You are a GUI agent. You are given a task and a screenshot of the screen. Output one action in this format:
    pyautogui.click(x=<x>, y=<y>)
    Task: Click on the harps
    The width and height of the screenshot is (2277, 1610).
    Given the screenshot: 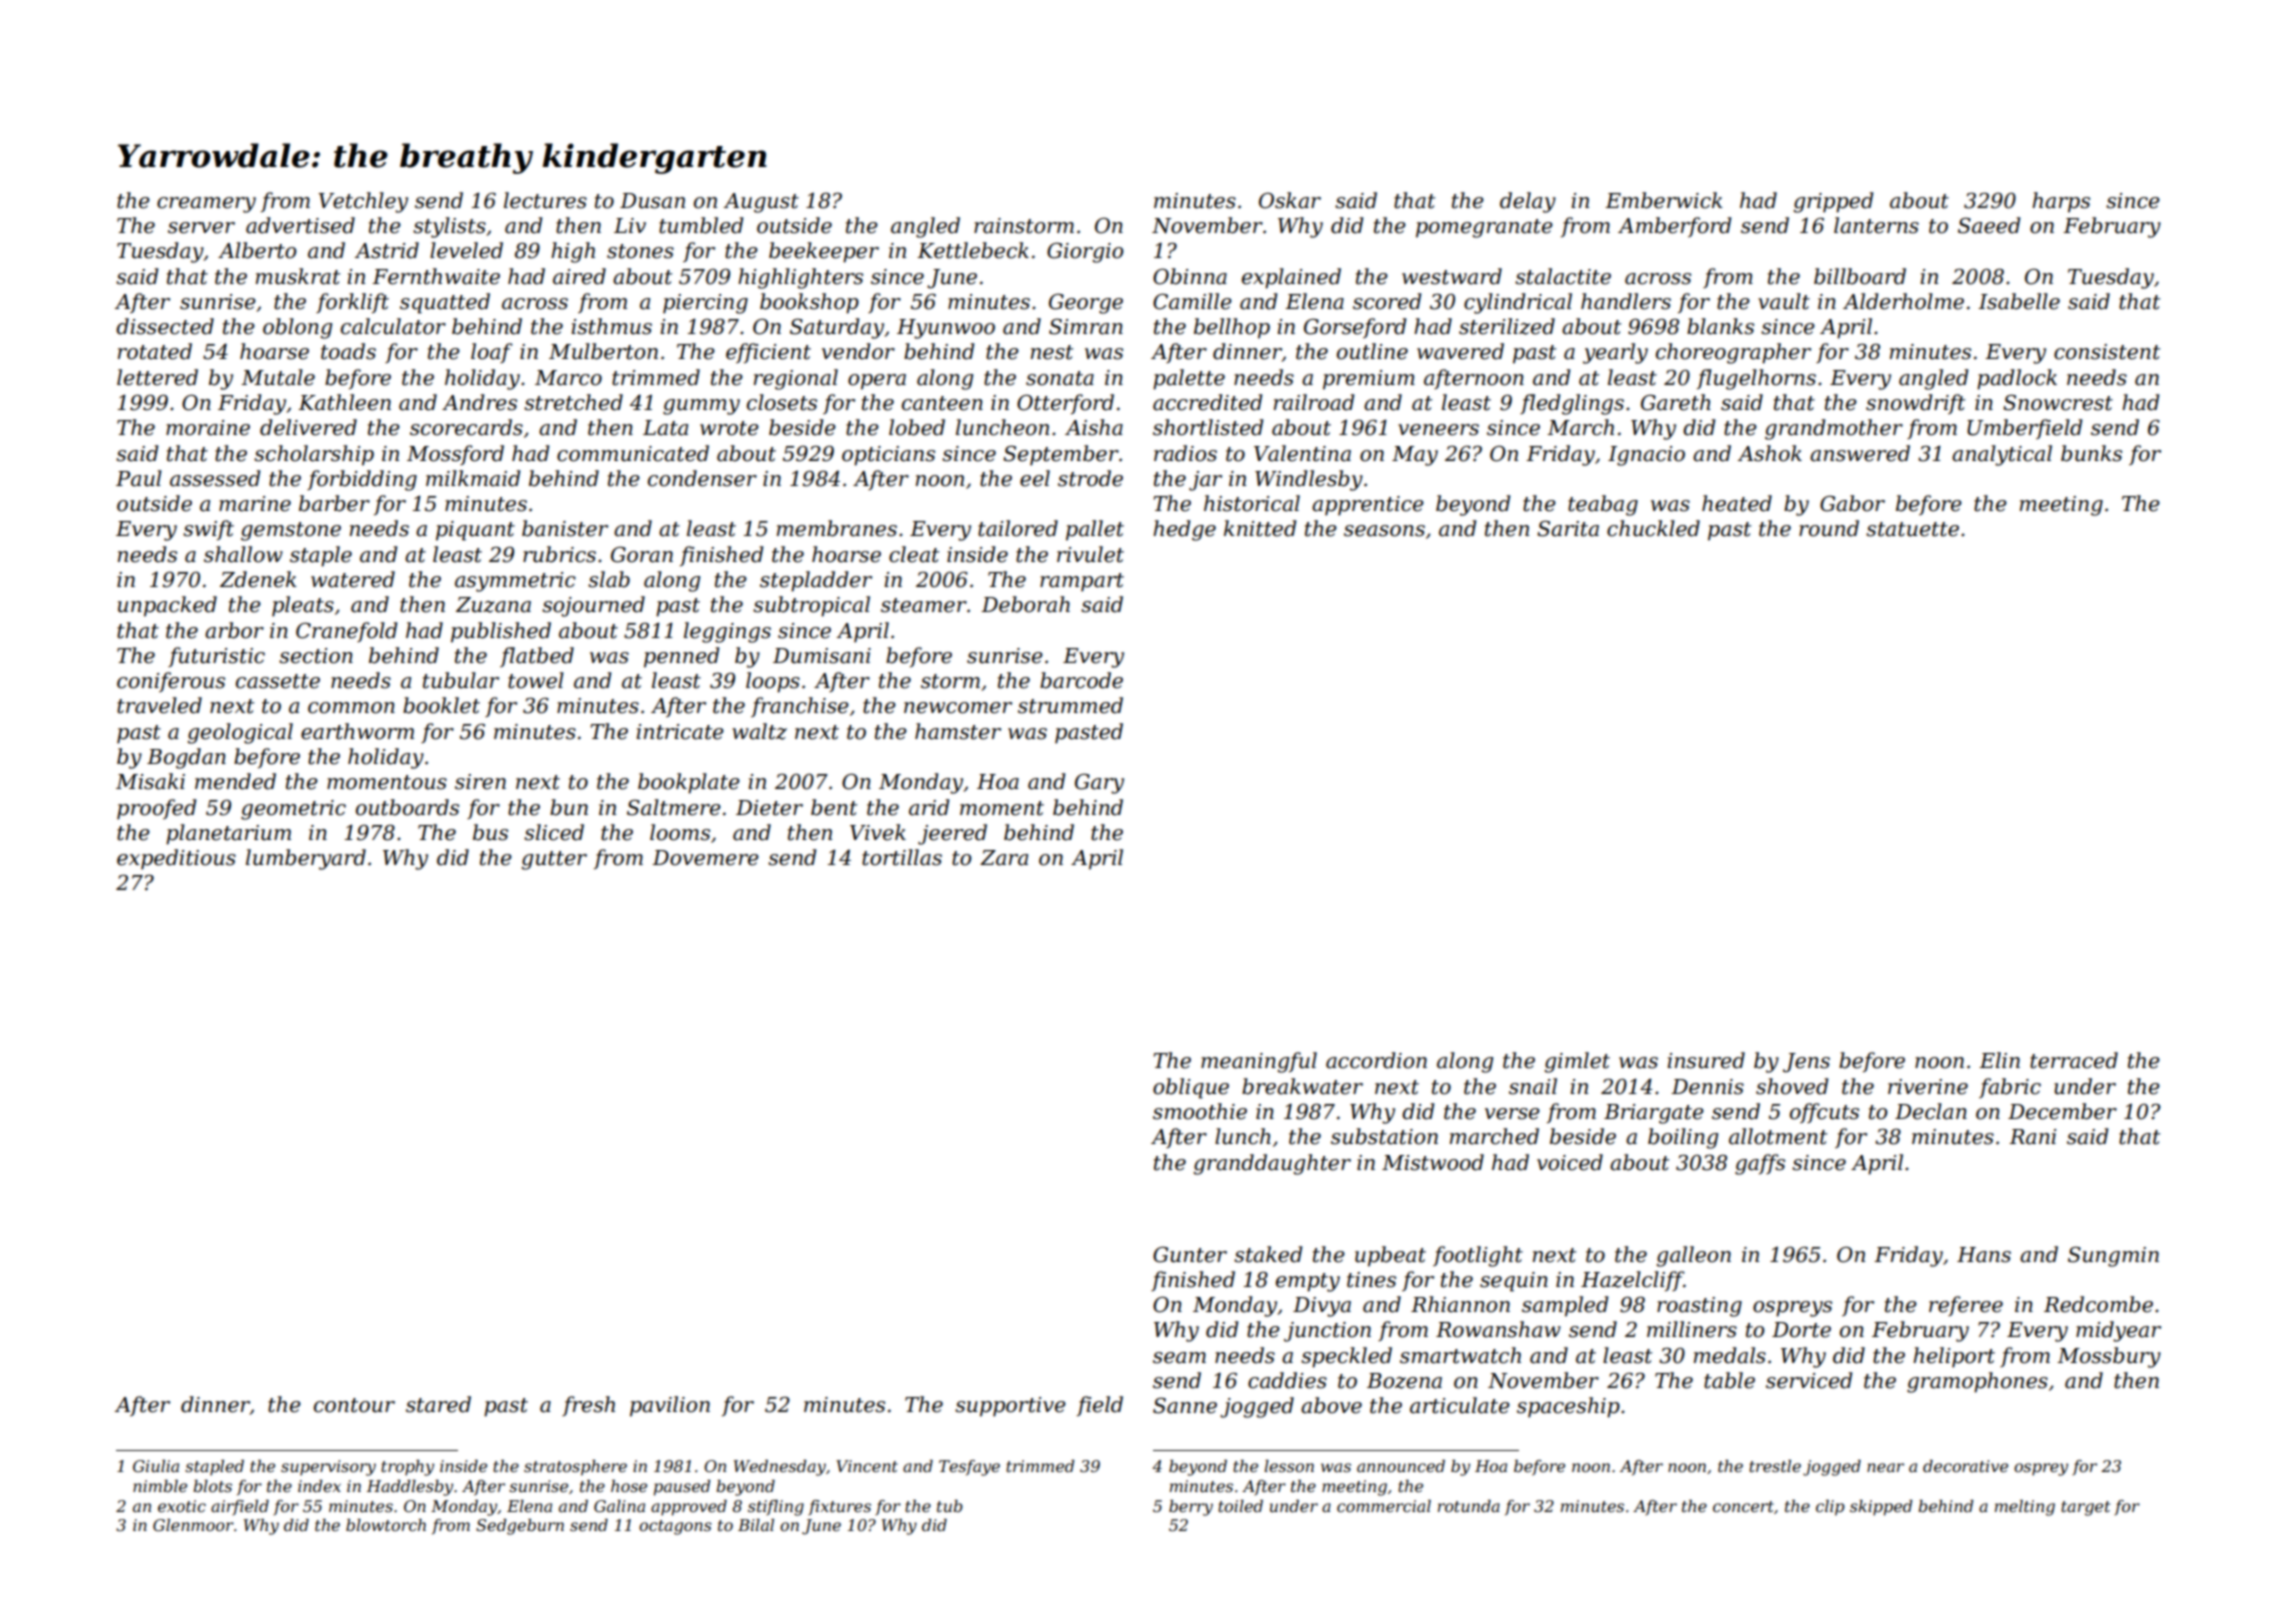 What is the action you would take?
    pyautogui.click(x=2061, y=202)
